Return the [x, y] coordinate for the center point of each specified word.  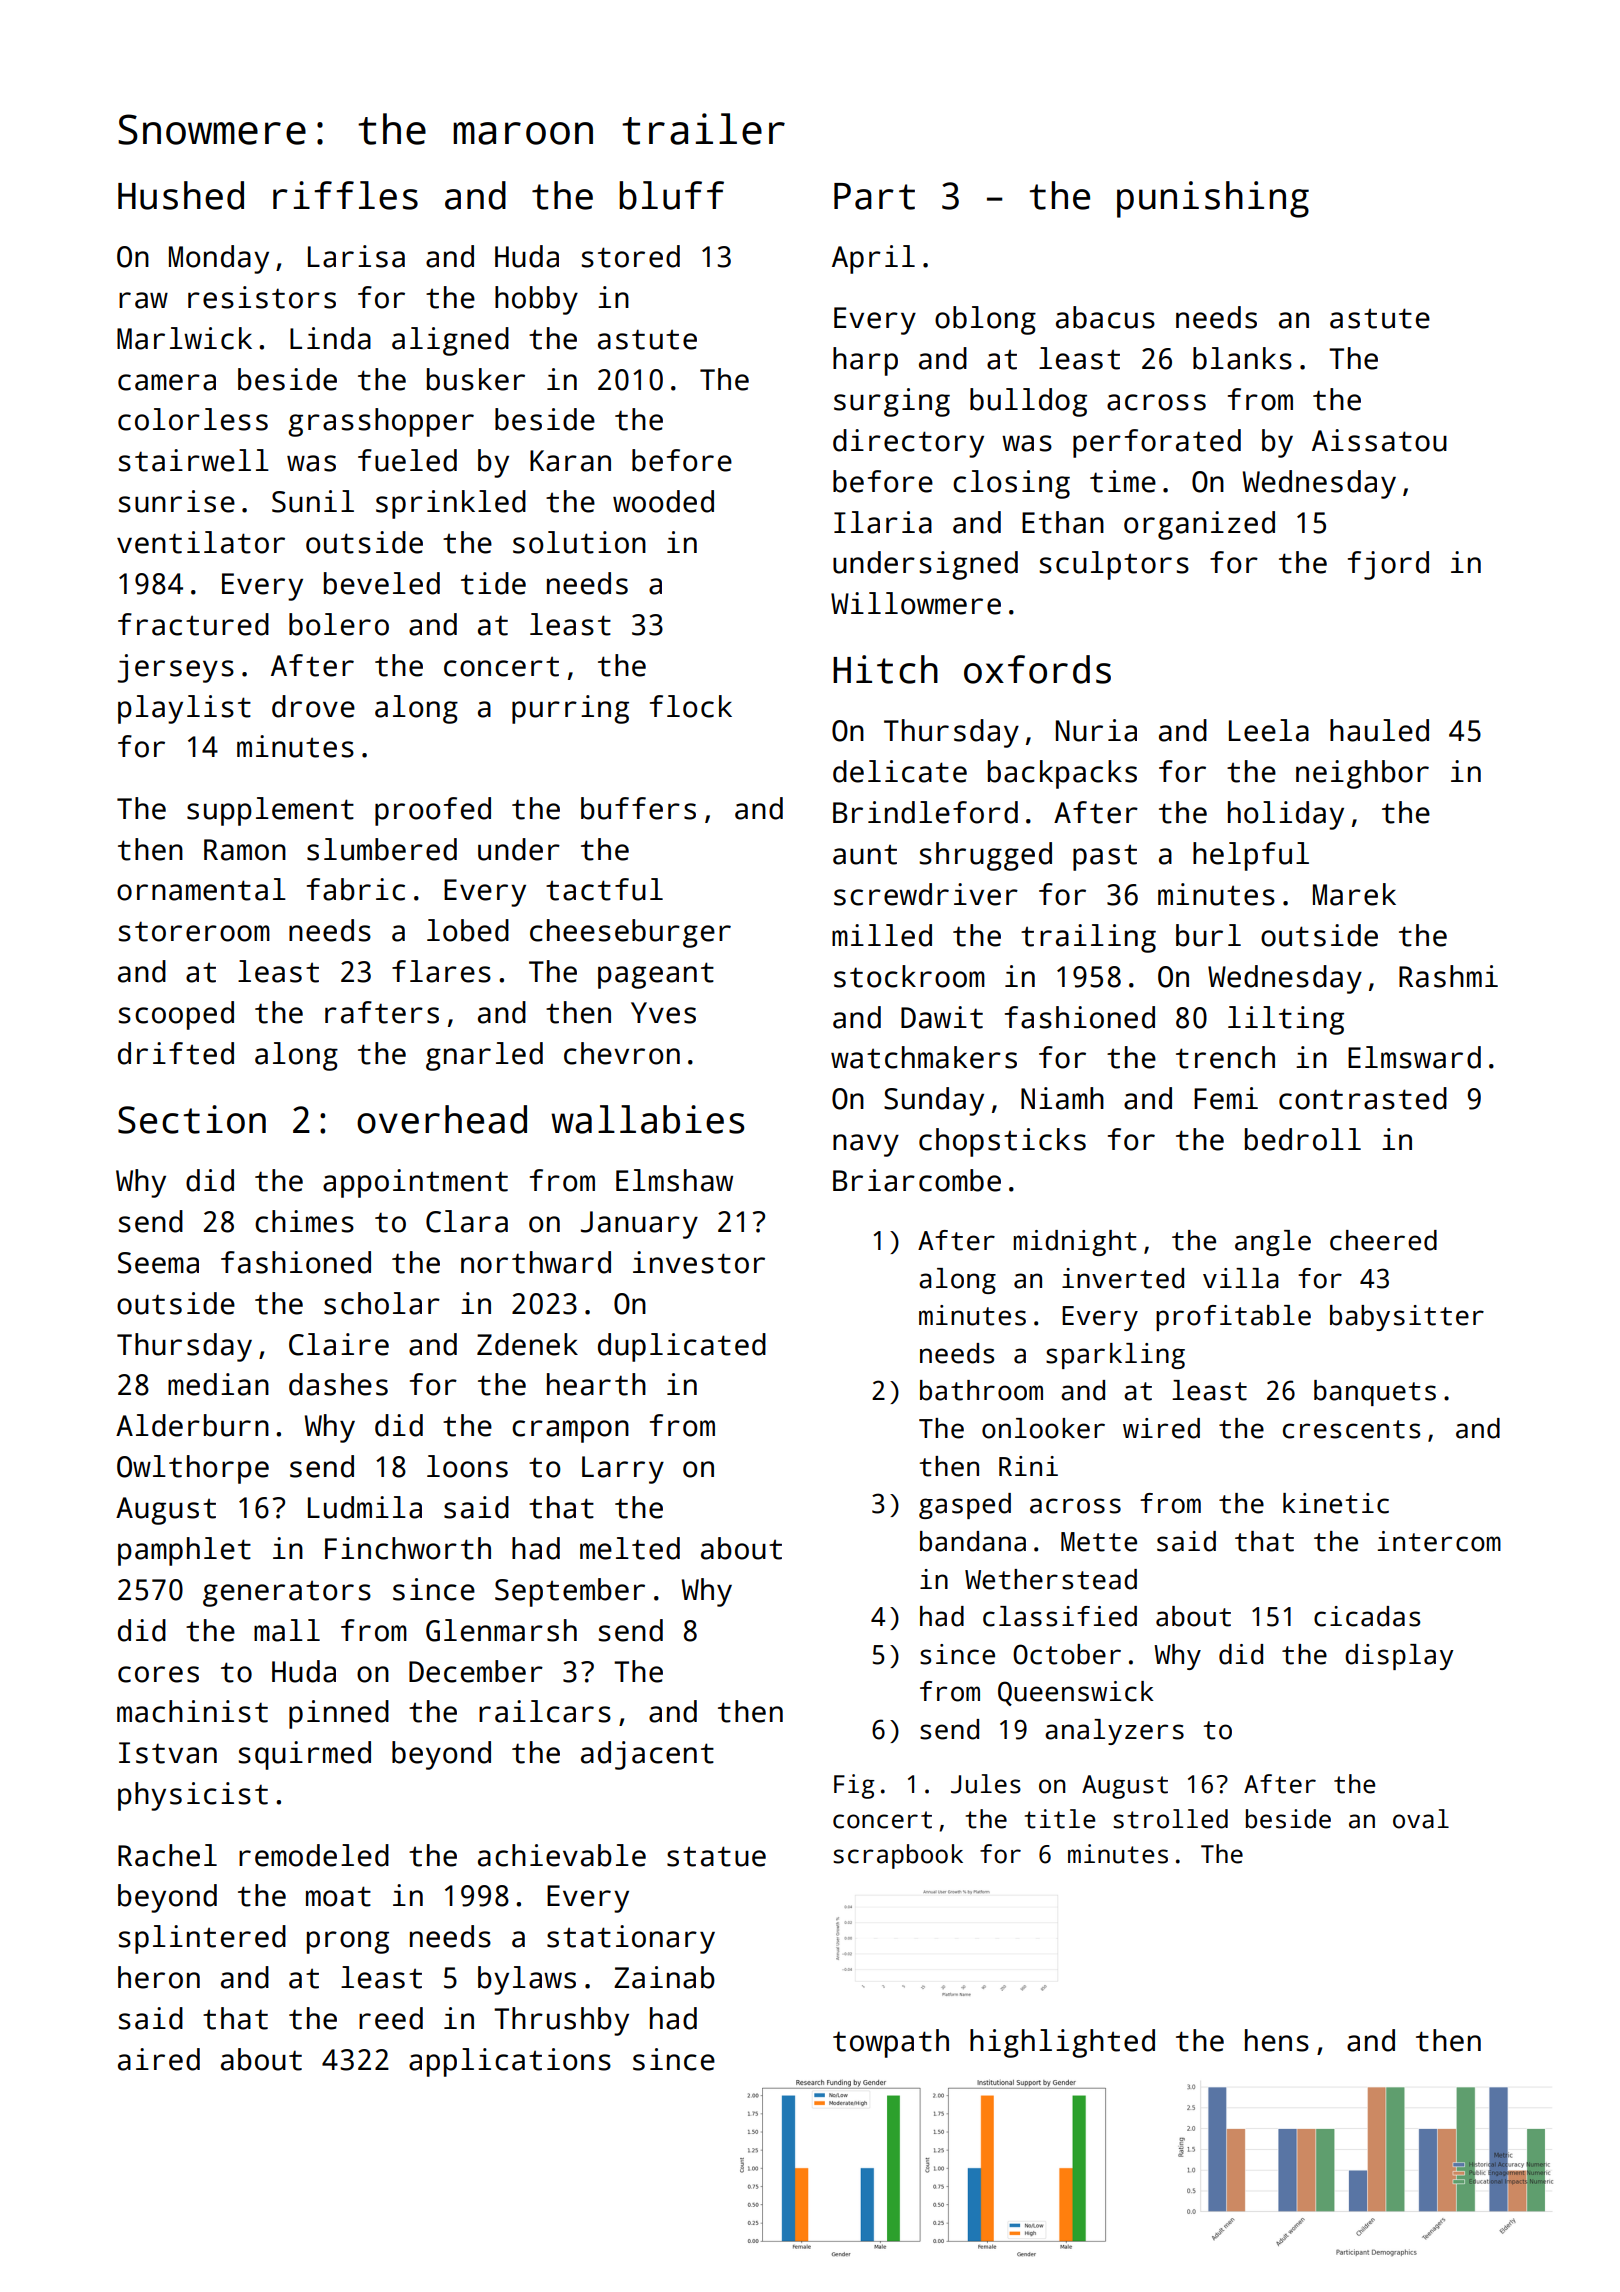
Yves [663, 1013]
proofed [433, 811]
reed [391, 2018]
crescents [1351, 1429]
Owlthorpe [193, 1469]
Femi [1226, 1098]
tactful [604, 889]
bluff [671, 195]
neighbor [1362, 774]
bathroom [981, 1390]
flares [441, 971]
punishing [1213, 199]
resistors [262, 297]
